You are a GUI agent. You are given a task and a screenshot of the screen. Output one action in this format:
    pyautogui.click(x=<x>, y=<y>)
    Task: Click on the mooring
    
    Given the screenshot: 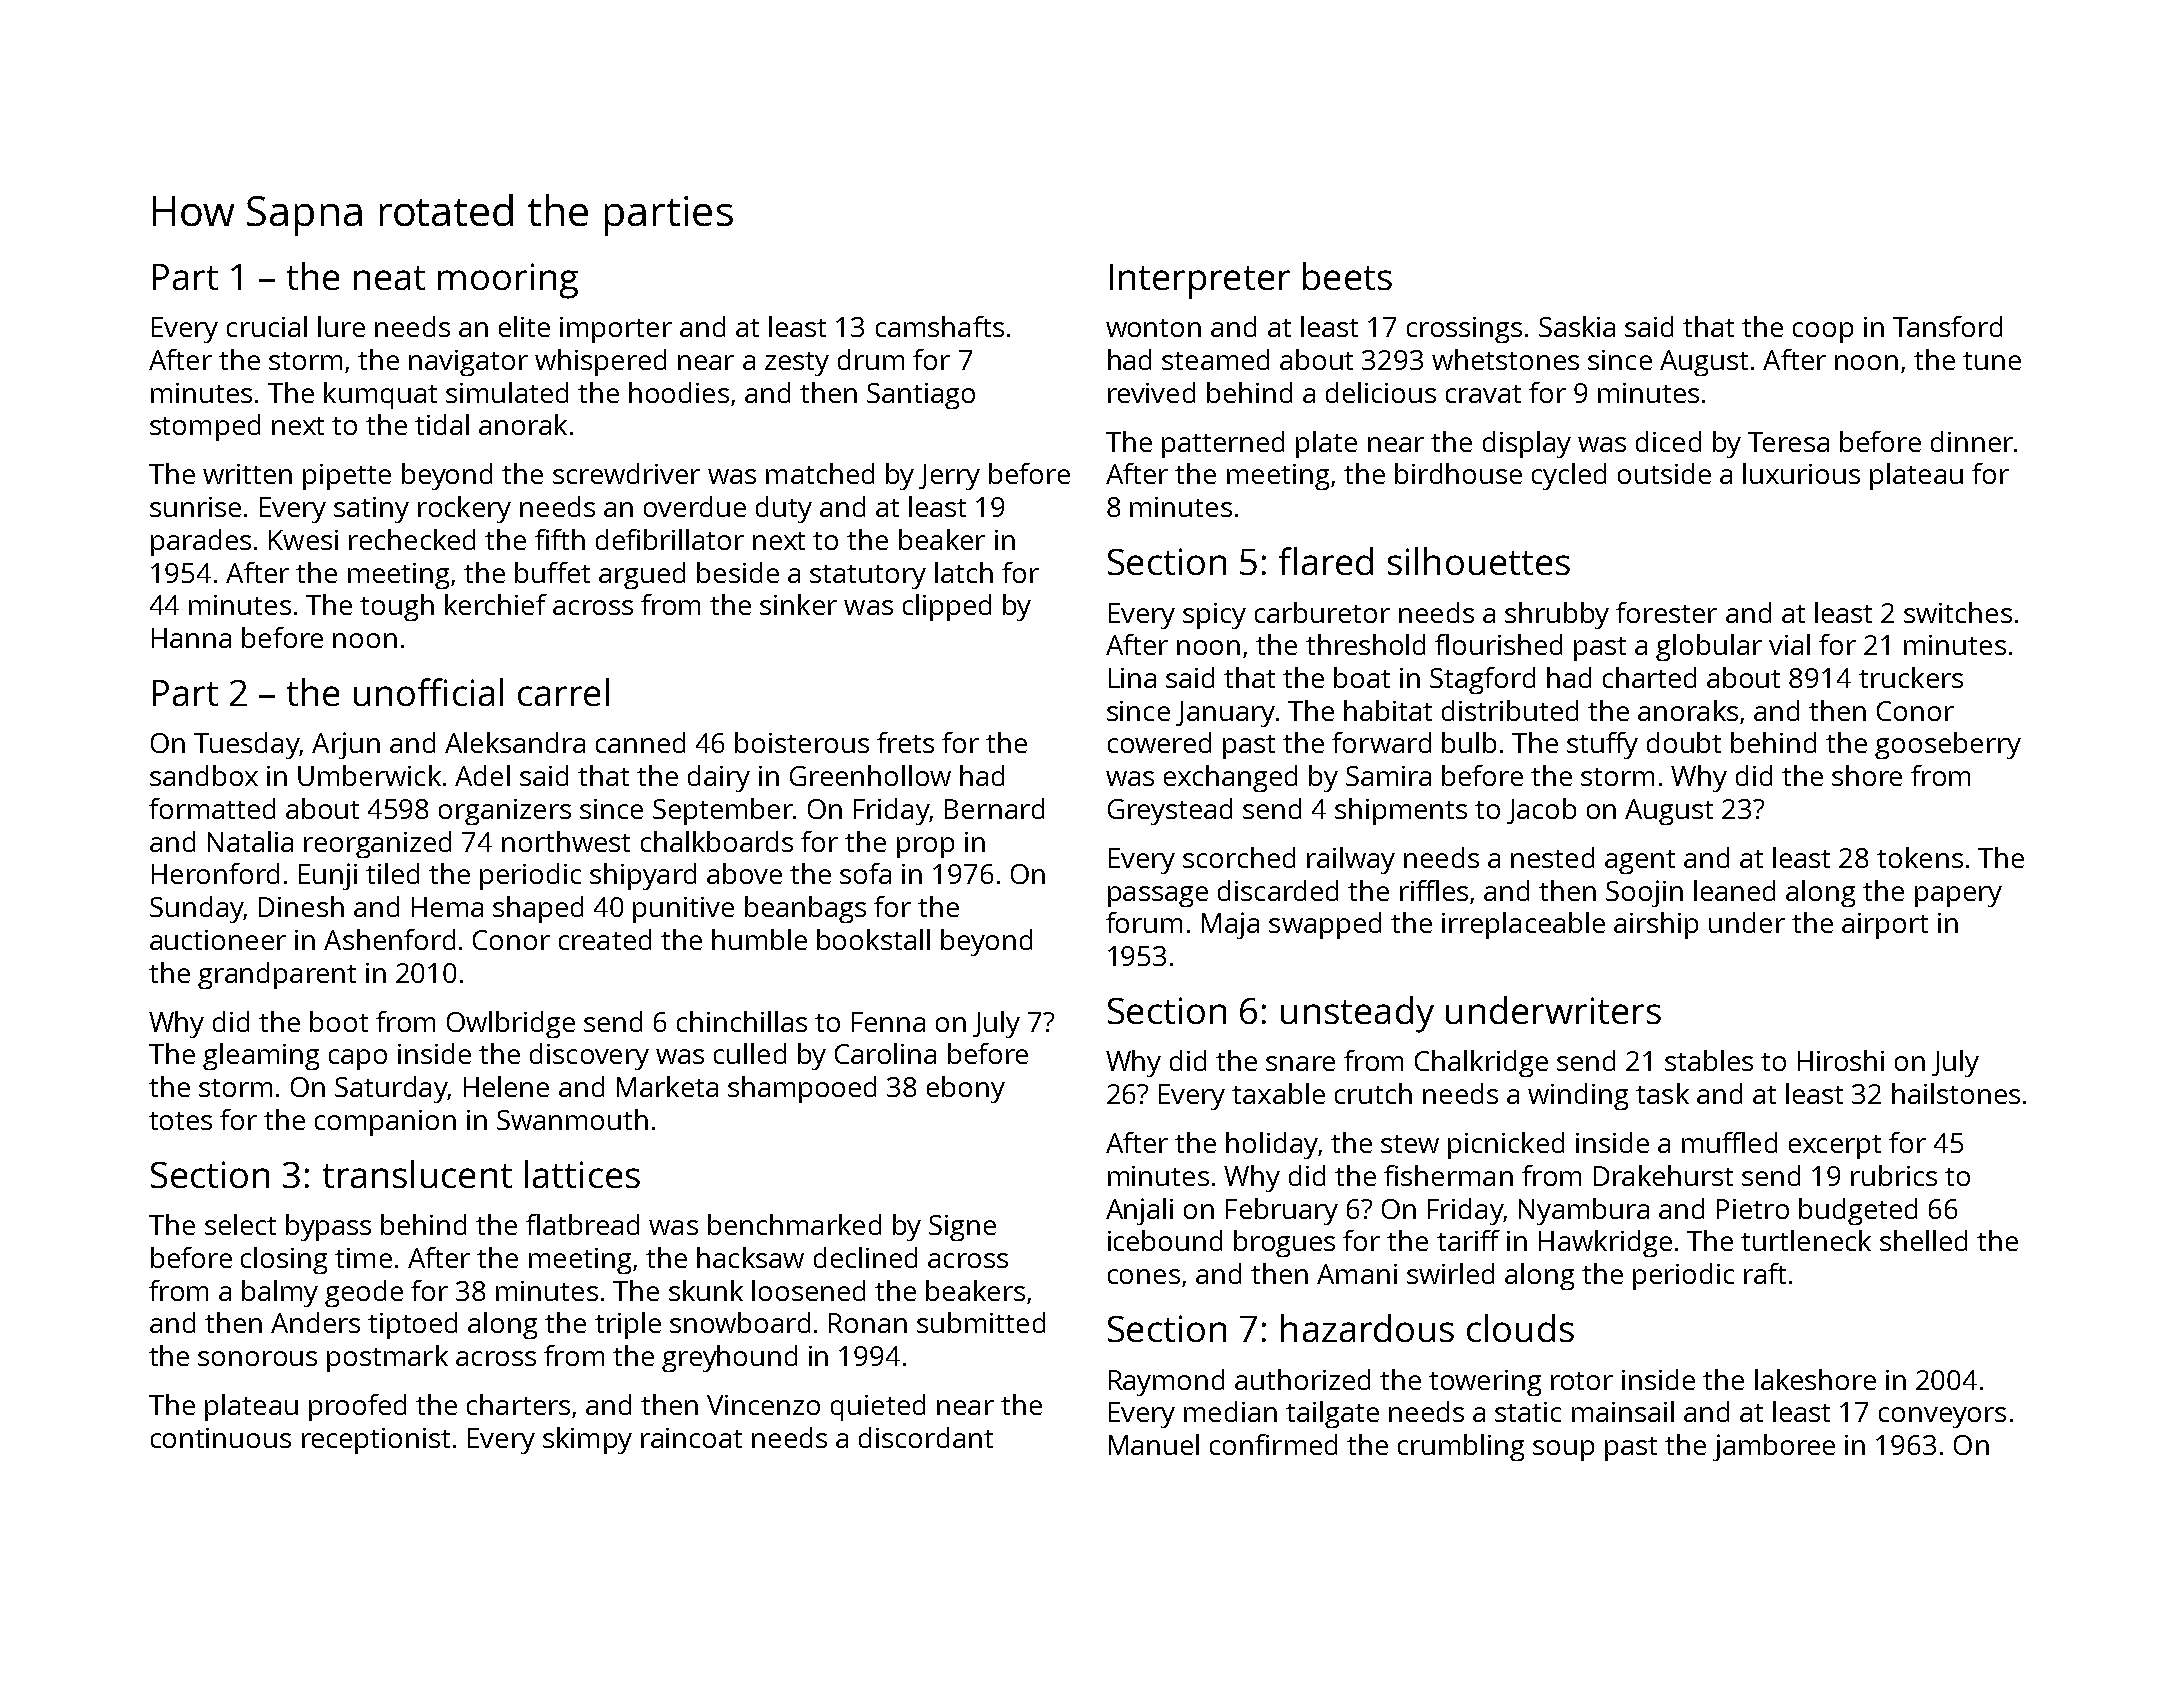 What is the action you would take?
    pyautogui.click(x=508, y=281)
